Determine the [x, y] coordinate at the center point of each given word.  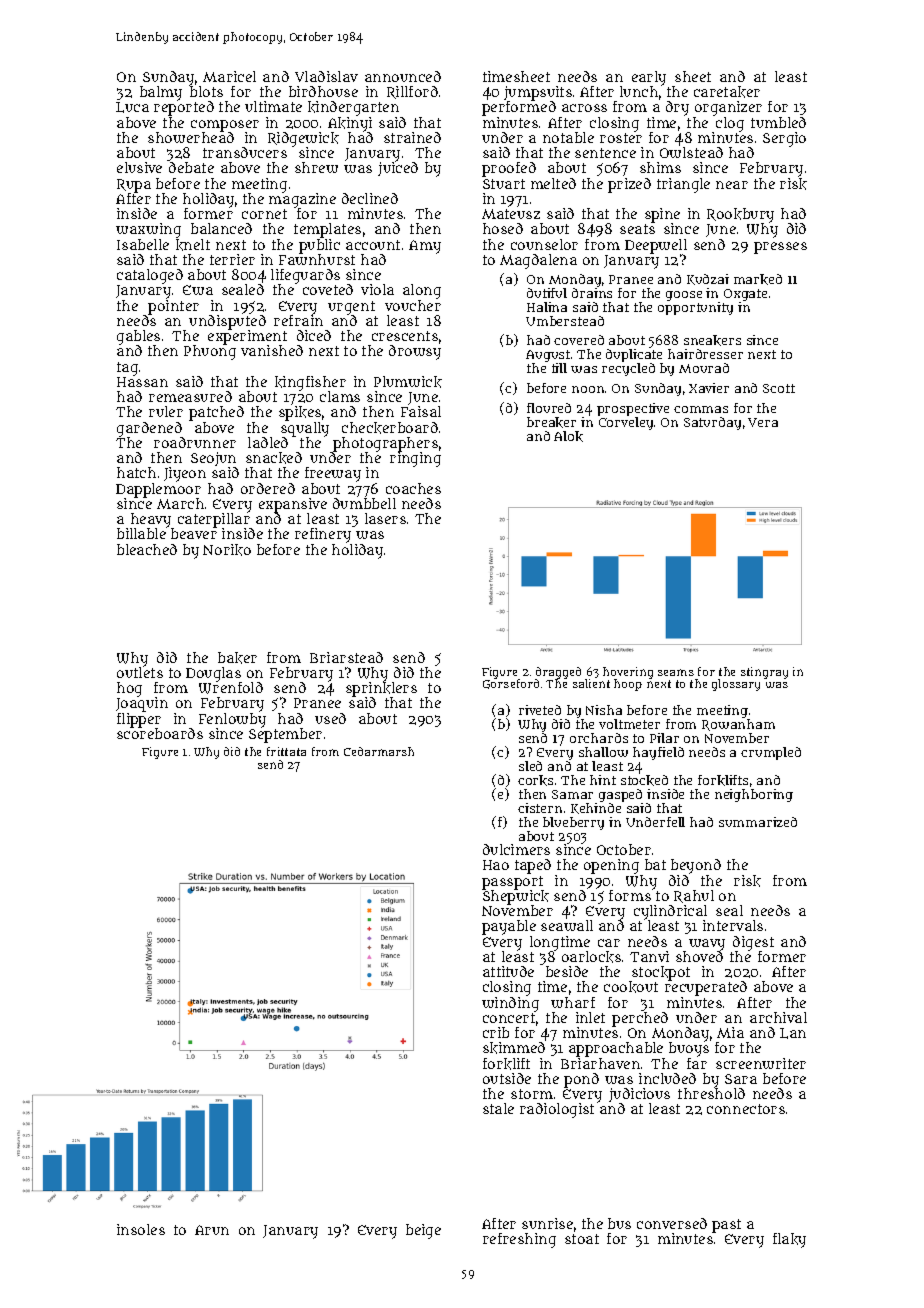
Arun [212, 1230]
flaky [789, 1240]
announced [403, 76]
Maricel [229, 76]
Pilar [664, 738]
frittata [286, 751]
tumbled [778, 122]
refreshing [519, 1240]
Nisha [604, 710]
